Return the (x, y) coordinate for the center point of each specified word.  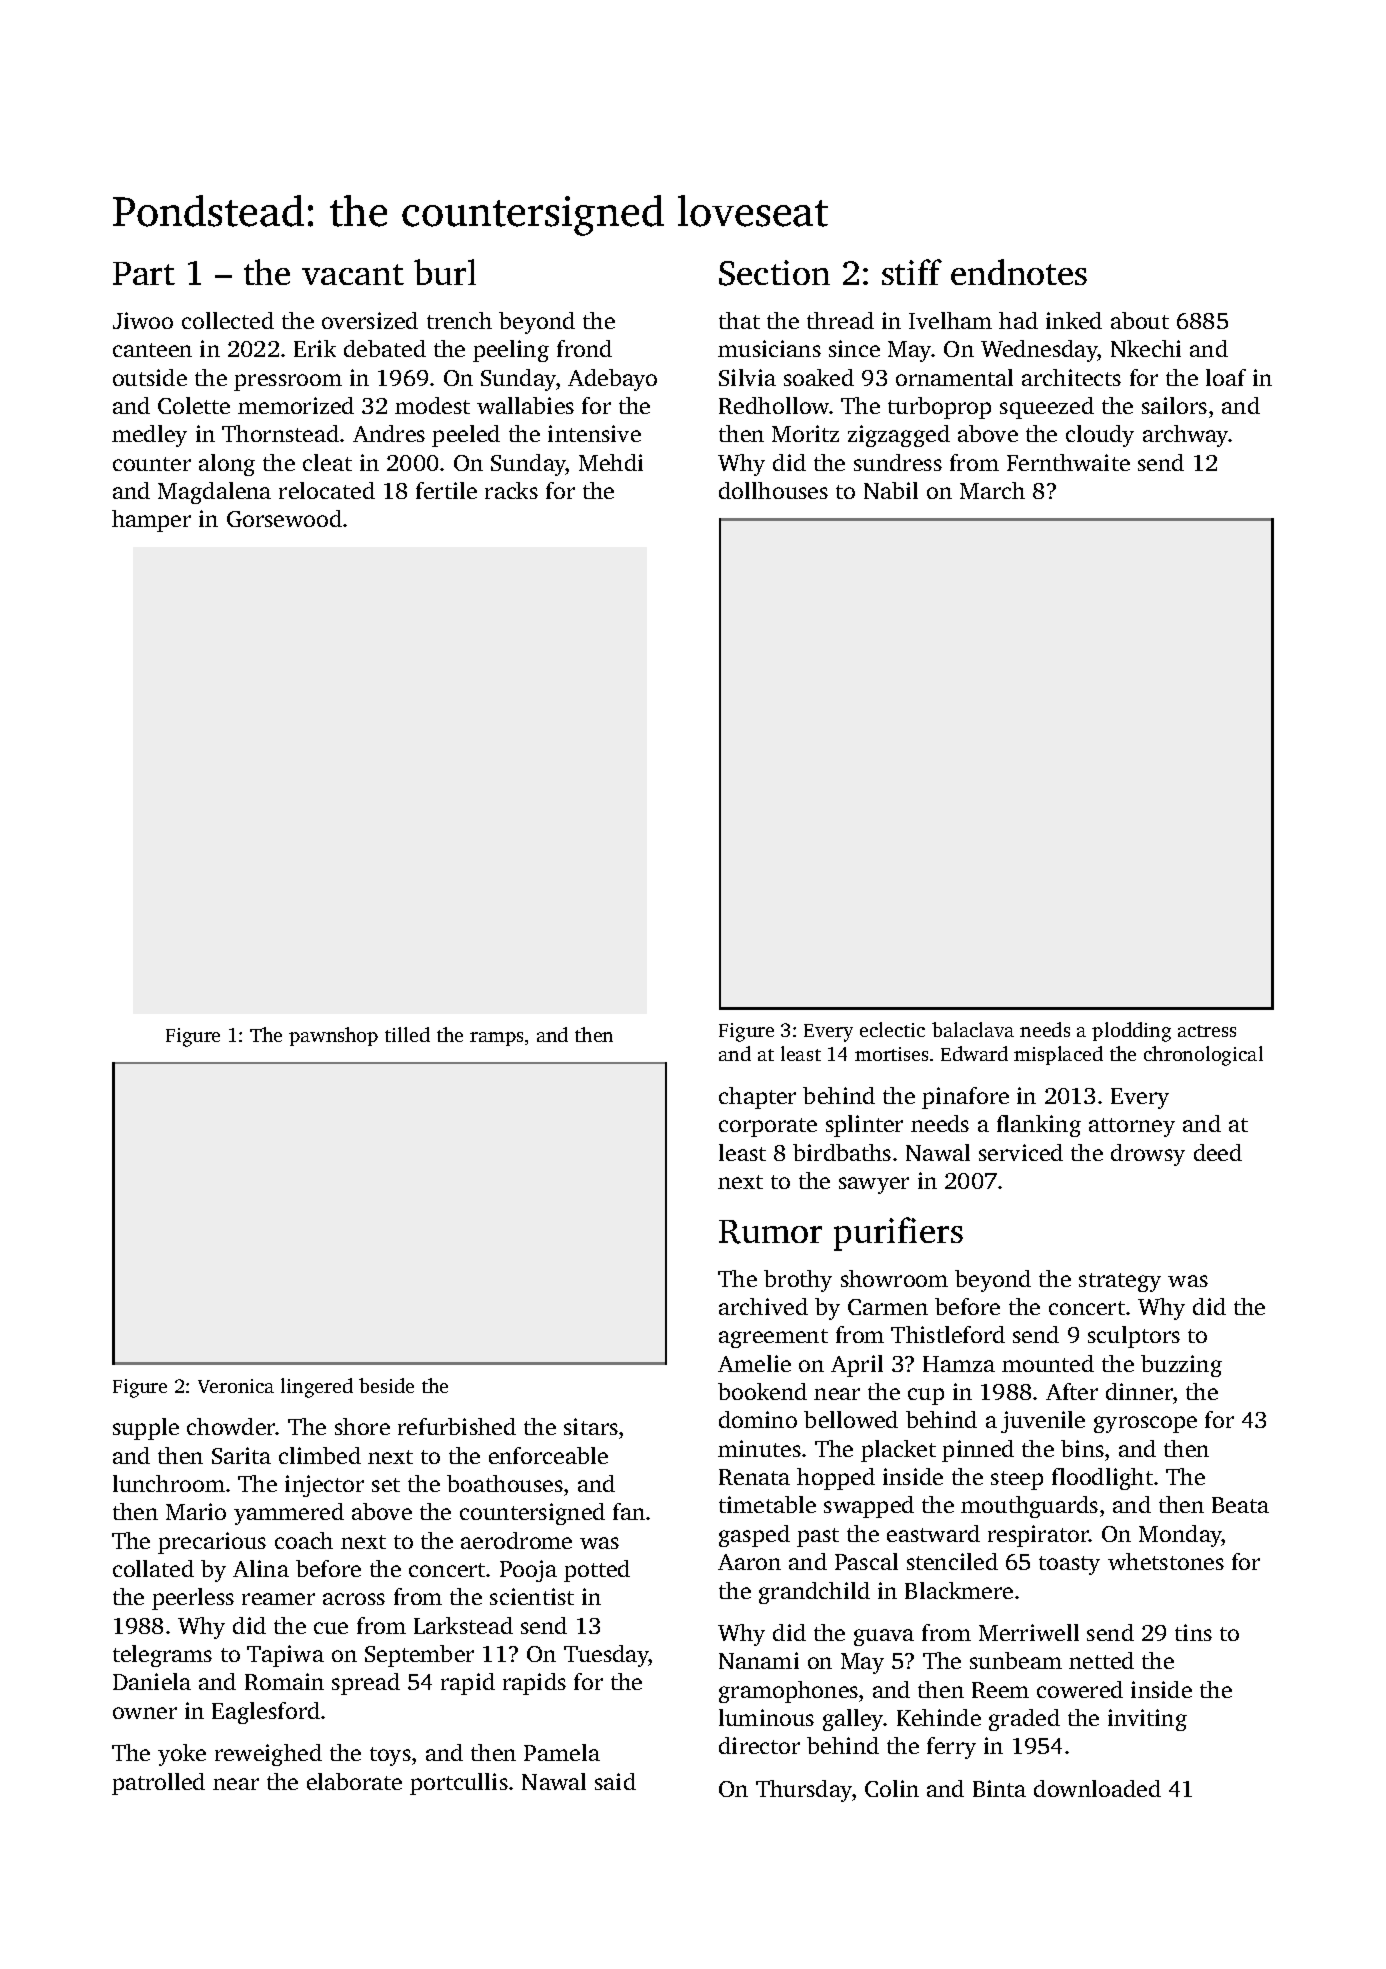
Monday (1180, 1536)
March (992, 490)
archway (1186, 436)
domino (758, 1419)
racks (511, 490)
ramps (496, 1039)
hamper (151, 521)
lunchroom (169, 1483)
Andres (389, 433)
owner (145, 1713)
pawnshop (333, 1036)
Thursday (804, 1791)
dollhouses (773, 490)
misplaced (1058, 1055)
